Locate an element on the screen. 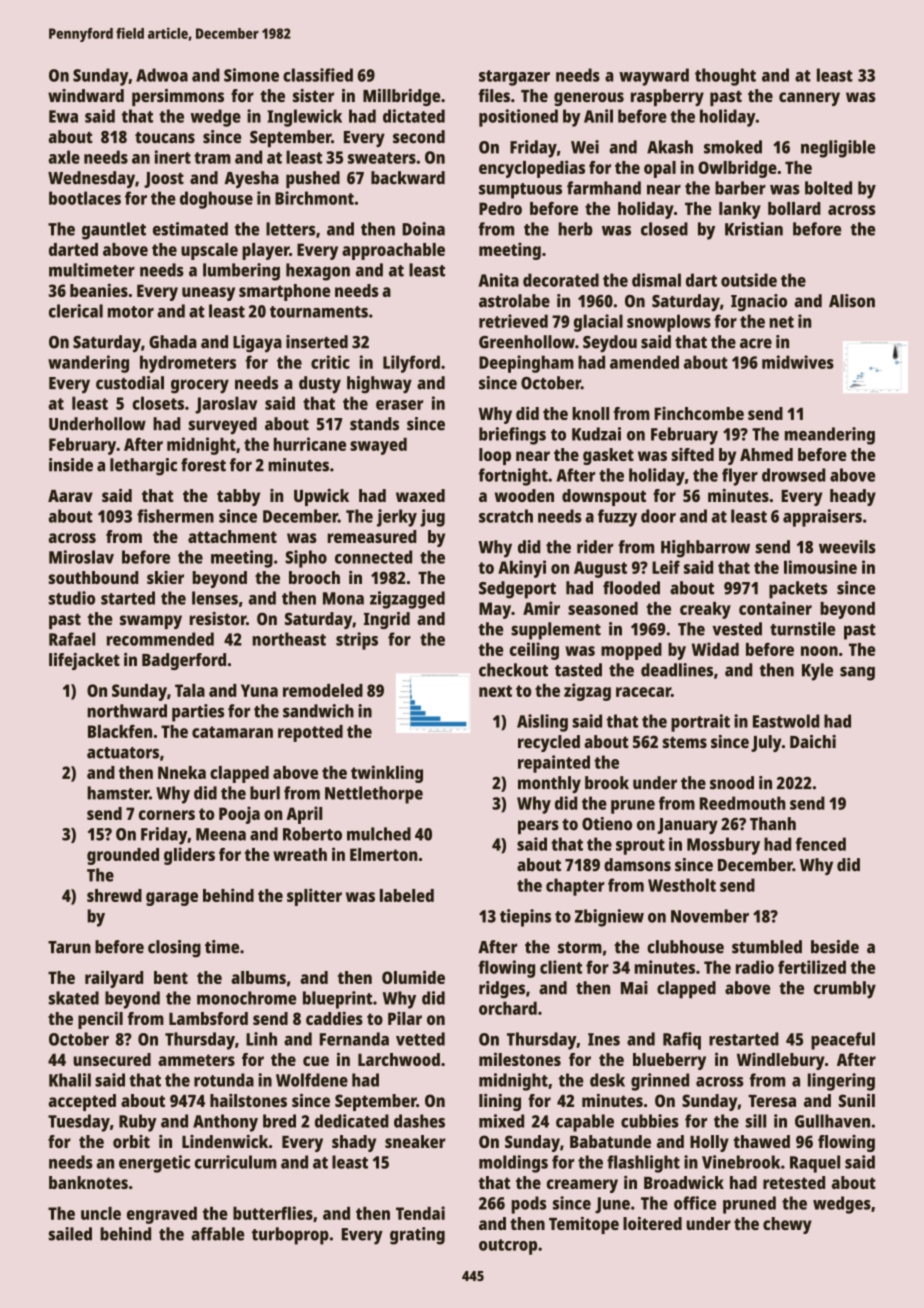 The width and height of the screenshot is (924, 1308). midwives is located at coordinates (798, 362).
